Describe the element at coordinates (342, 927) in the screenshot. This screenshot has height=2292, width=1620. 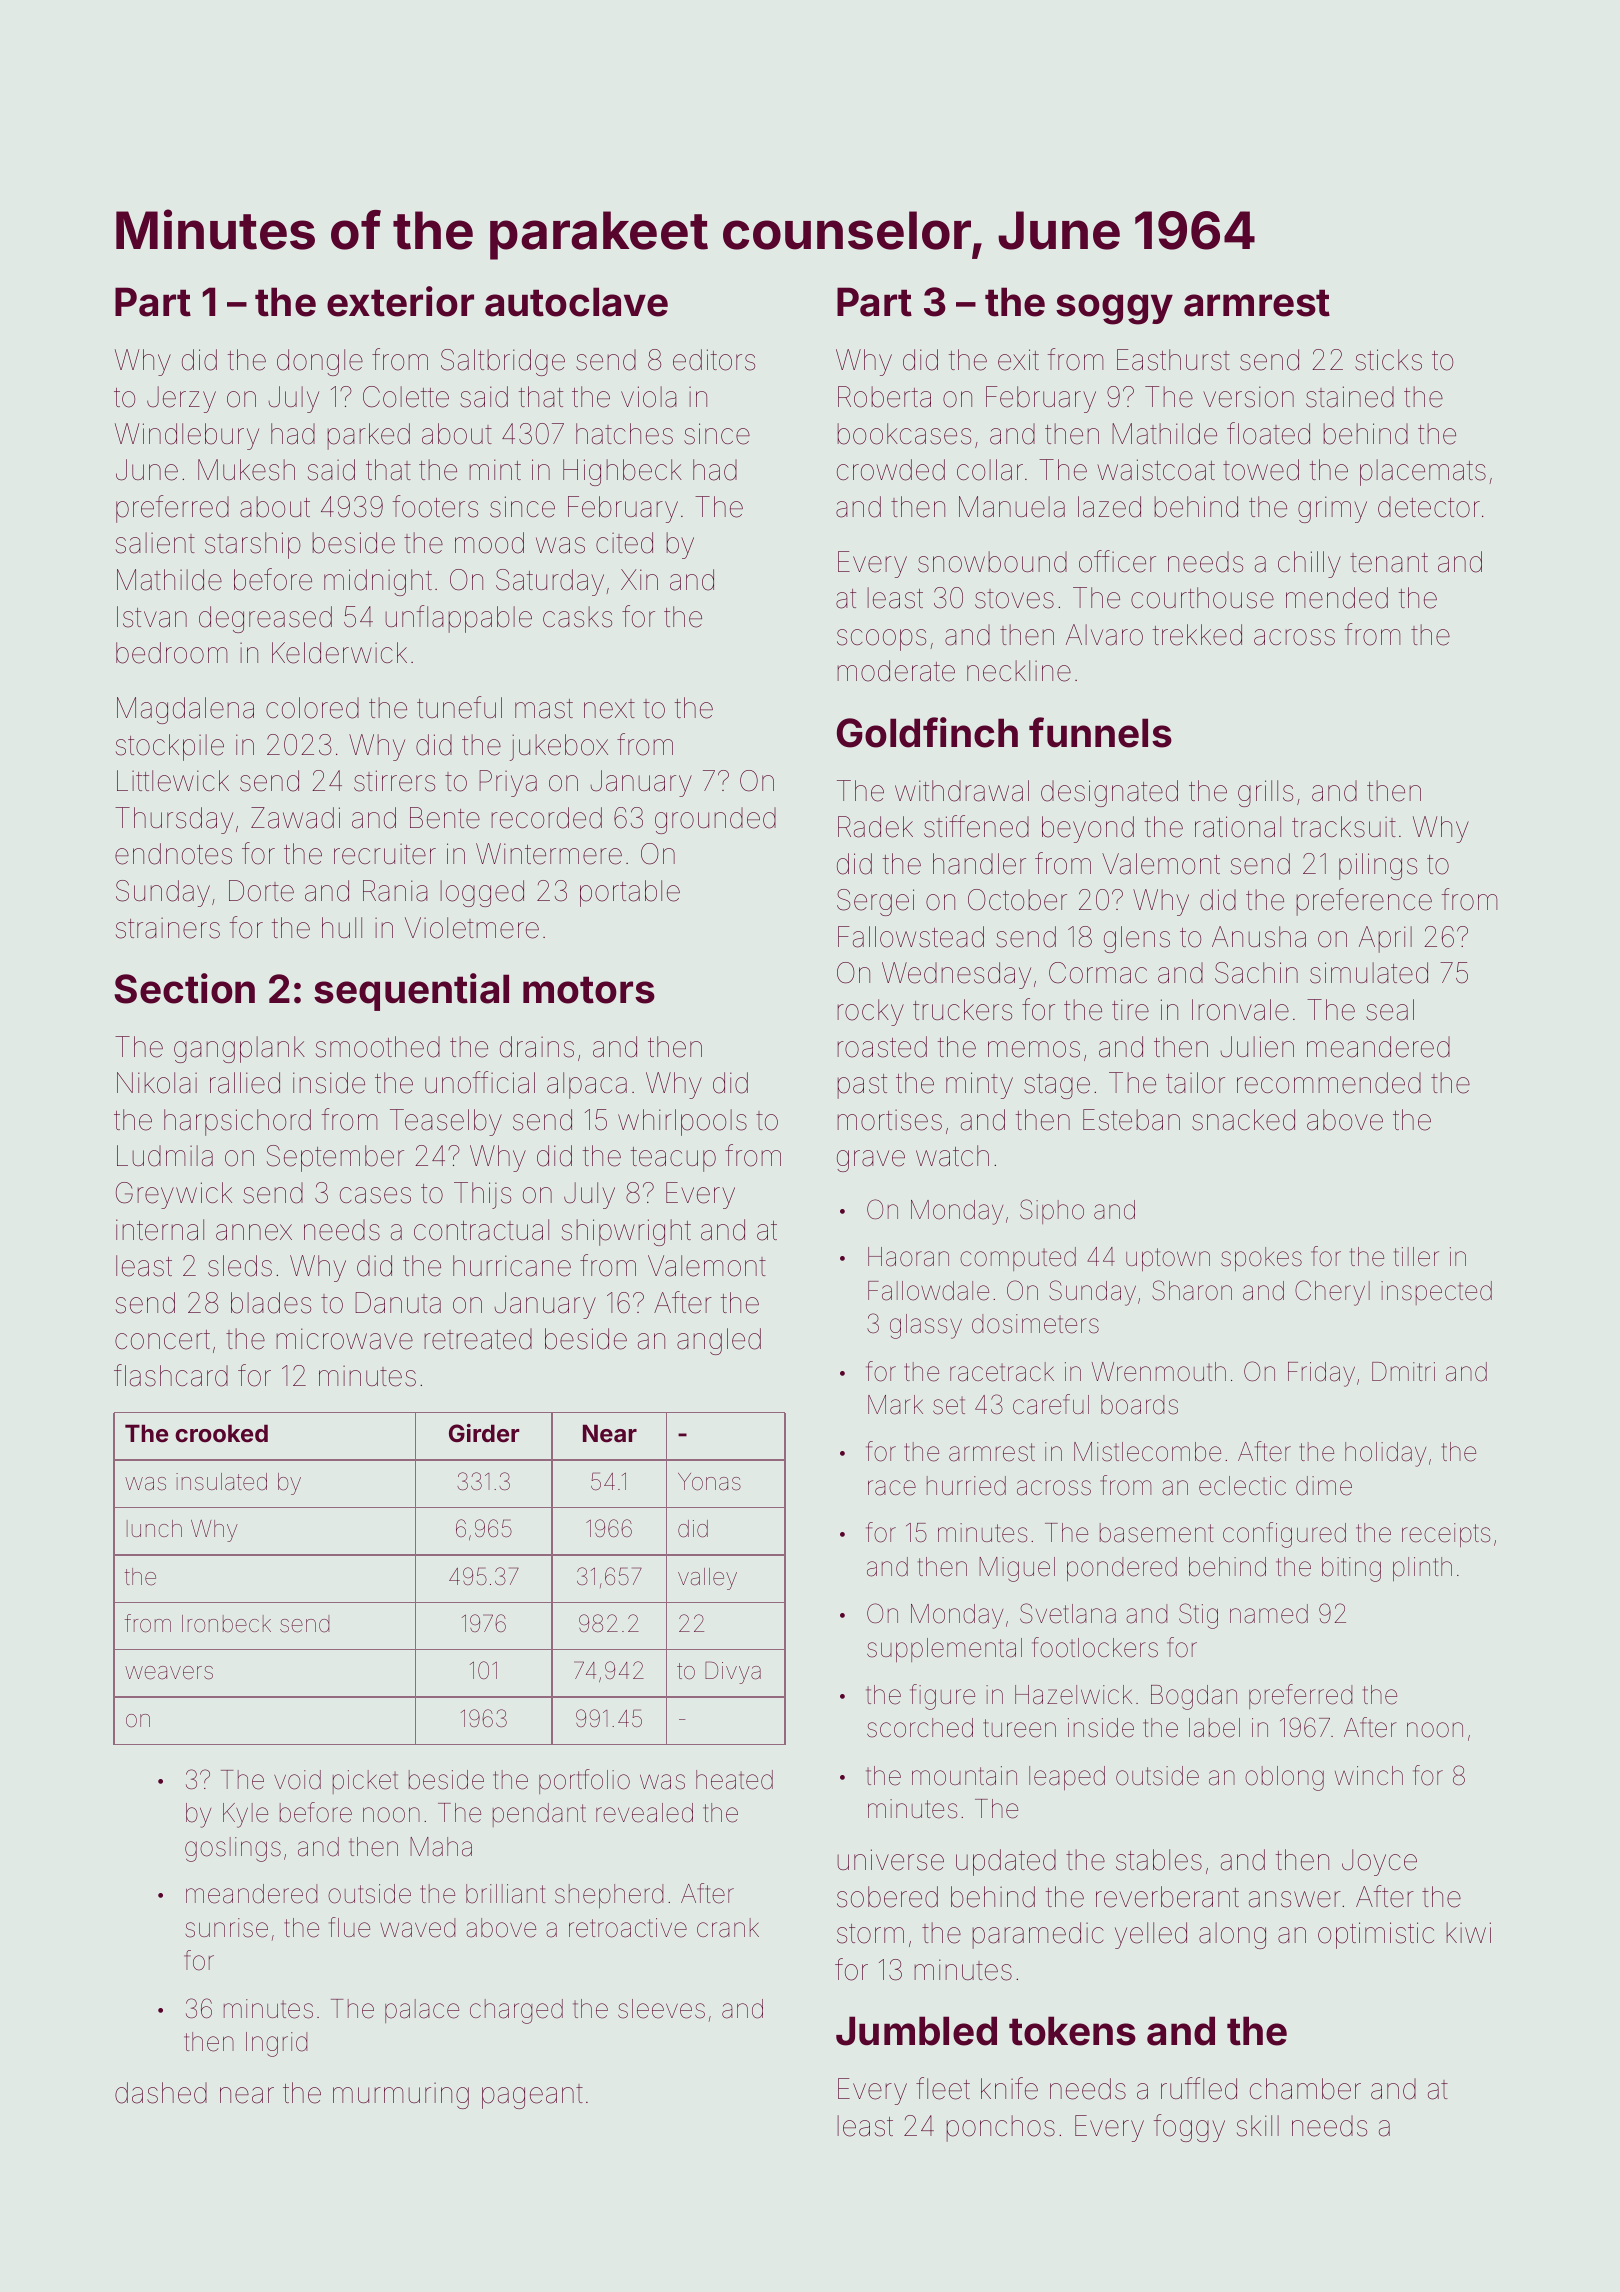
I see `hull` at that location.
